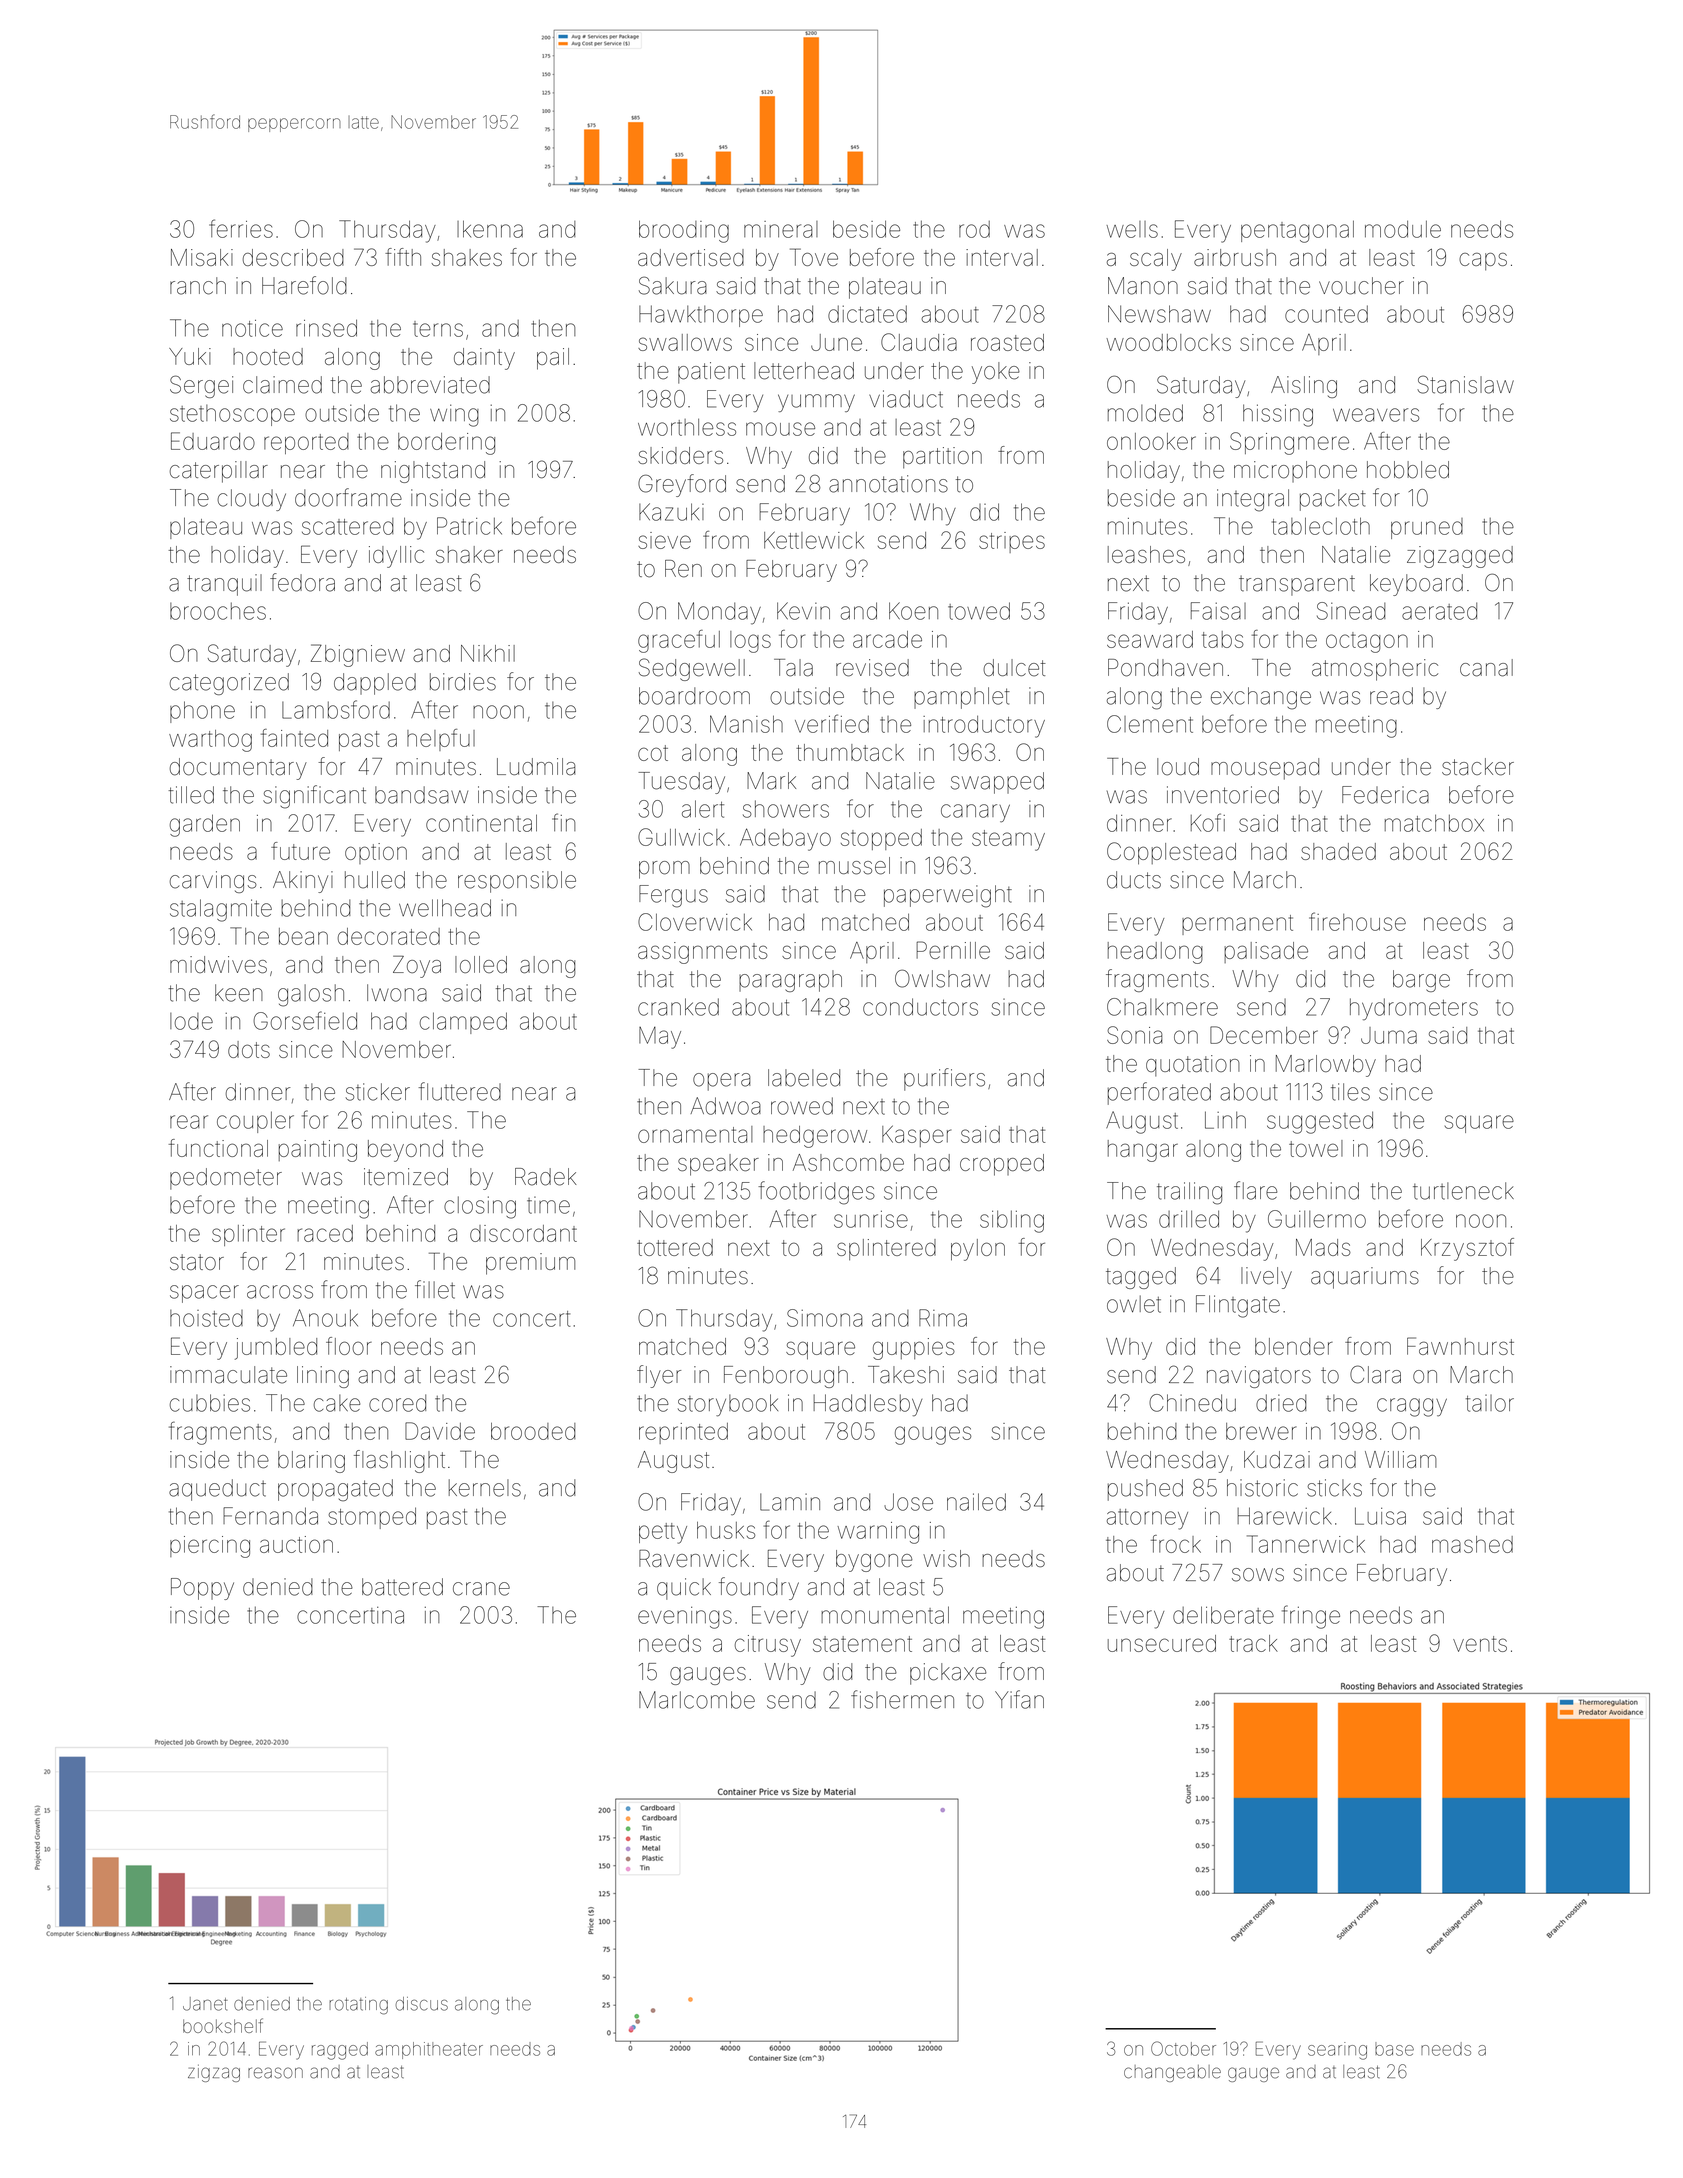  What do you see at coordinates (229, 684) in the document?
I see `categorized` at bounding box center [229, 684].
